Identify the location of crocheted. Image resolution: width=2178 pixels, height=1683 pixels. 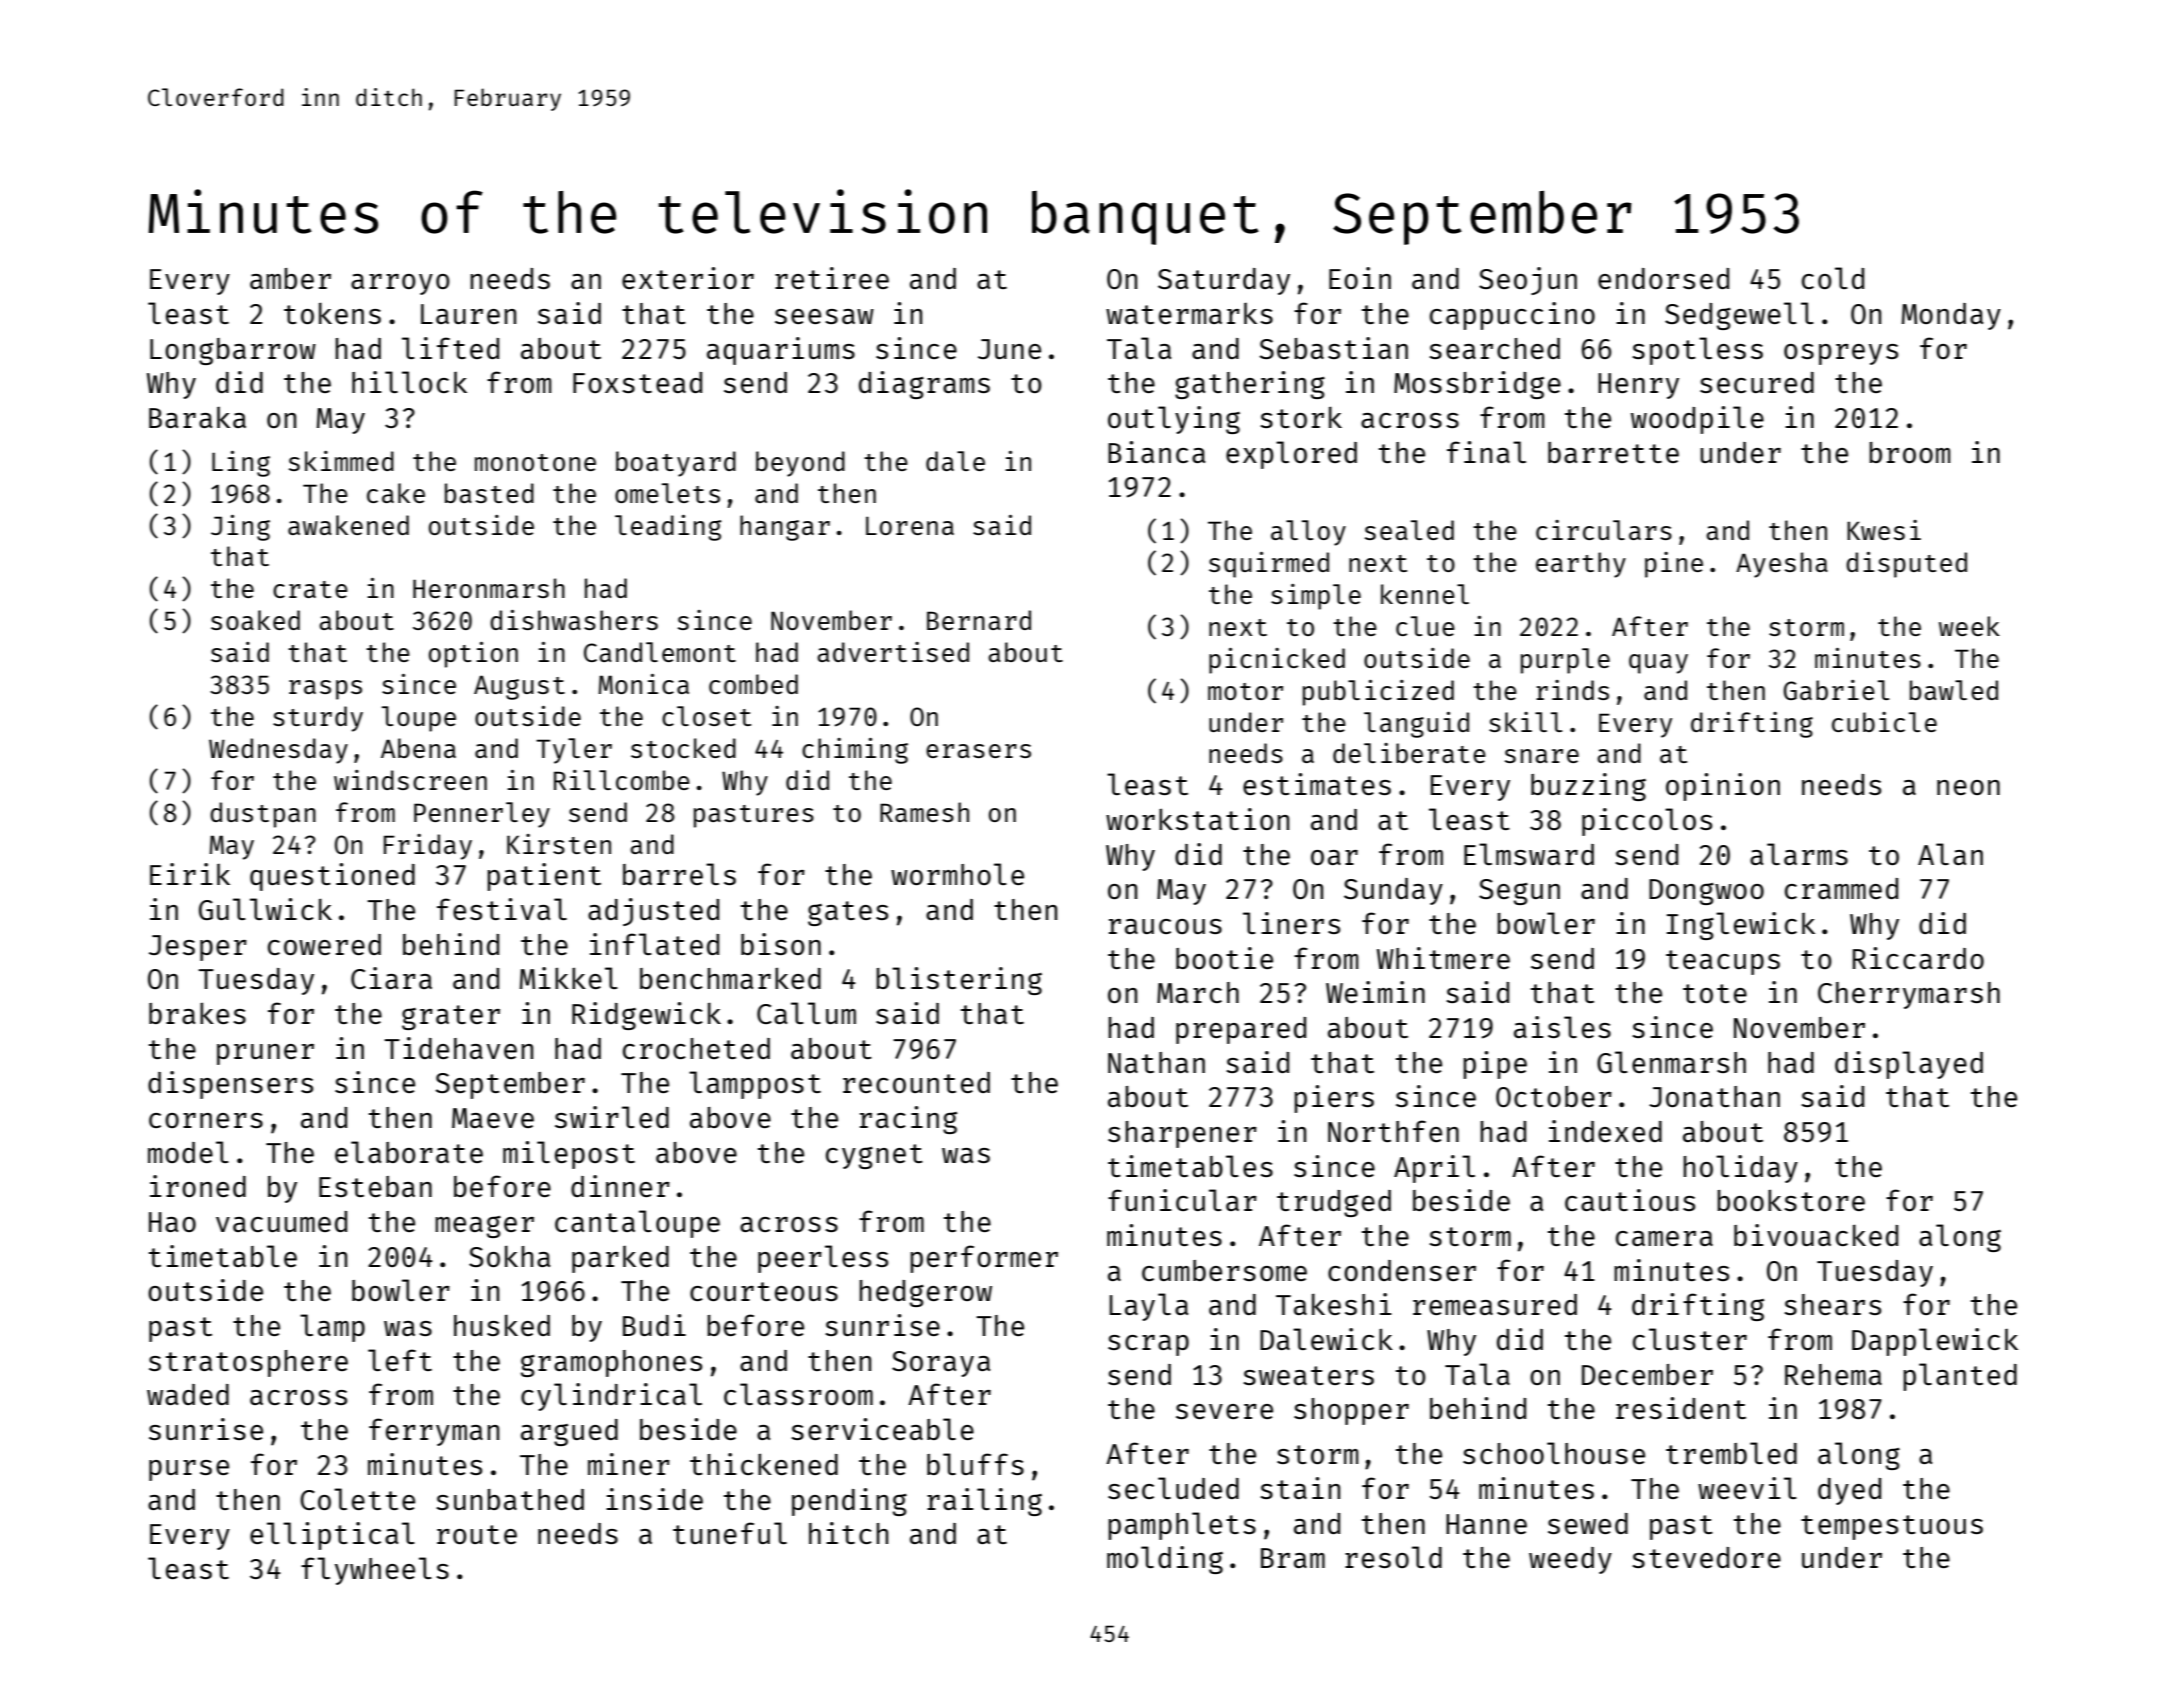
(696, 1048).
